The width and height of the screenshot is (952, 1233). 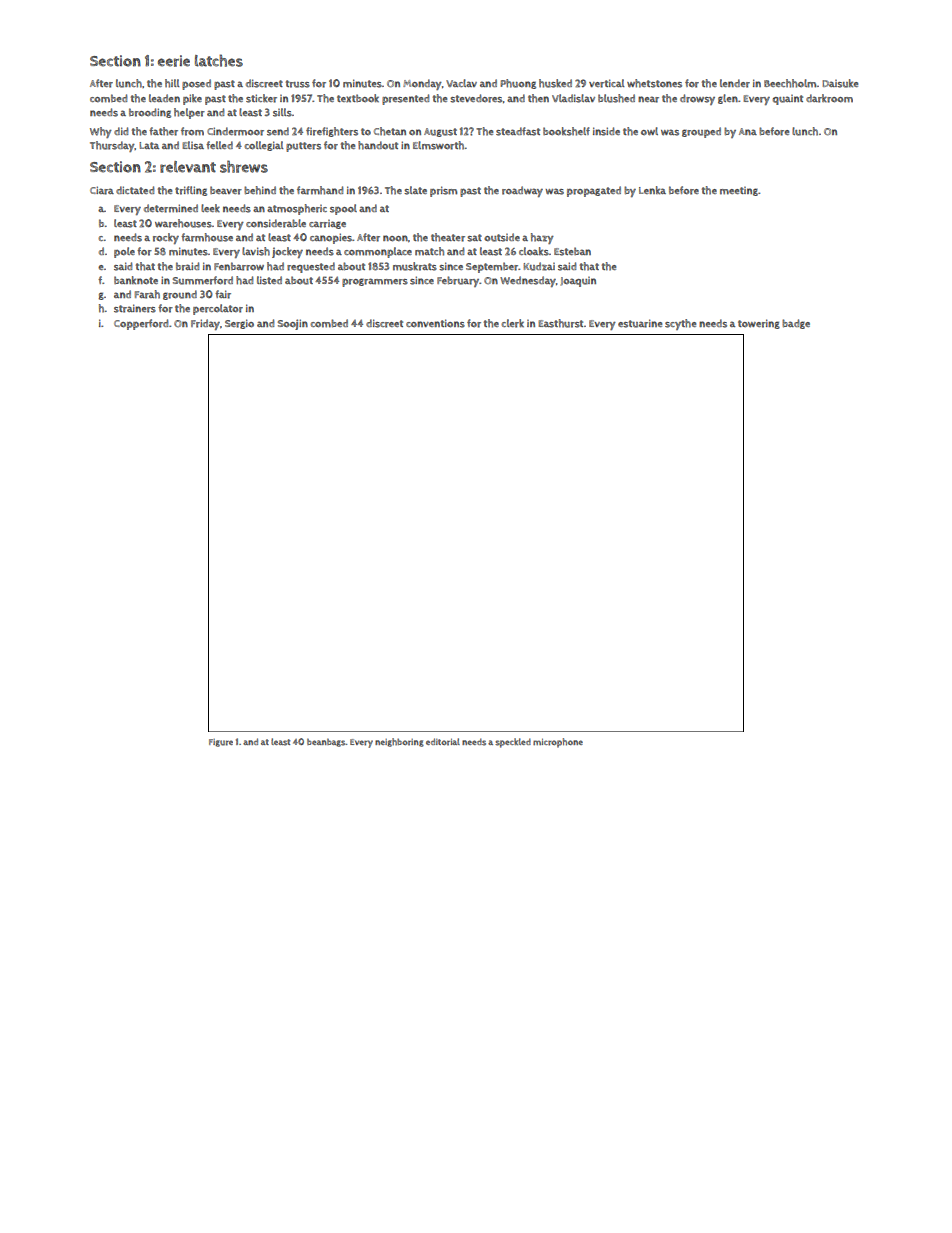 I want to click on Friday, so click(x=205, y=324).
